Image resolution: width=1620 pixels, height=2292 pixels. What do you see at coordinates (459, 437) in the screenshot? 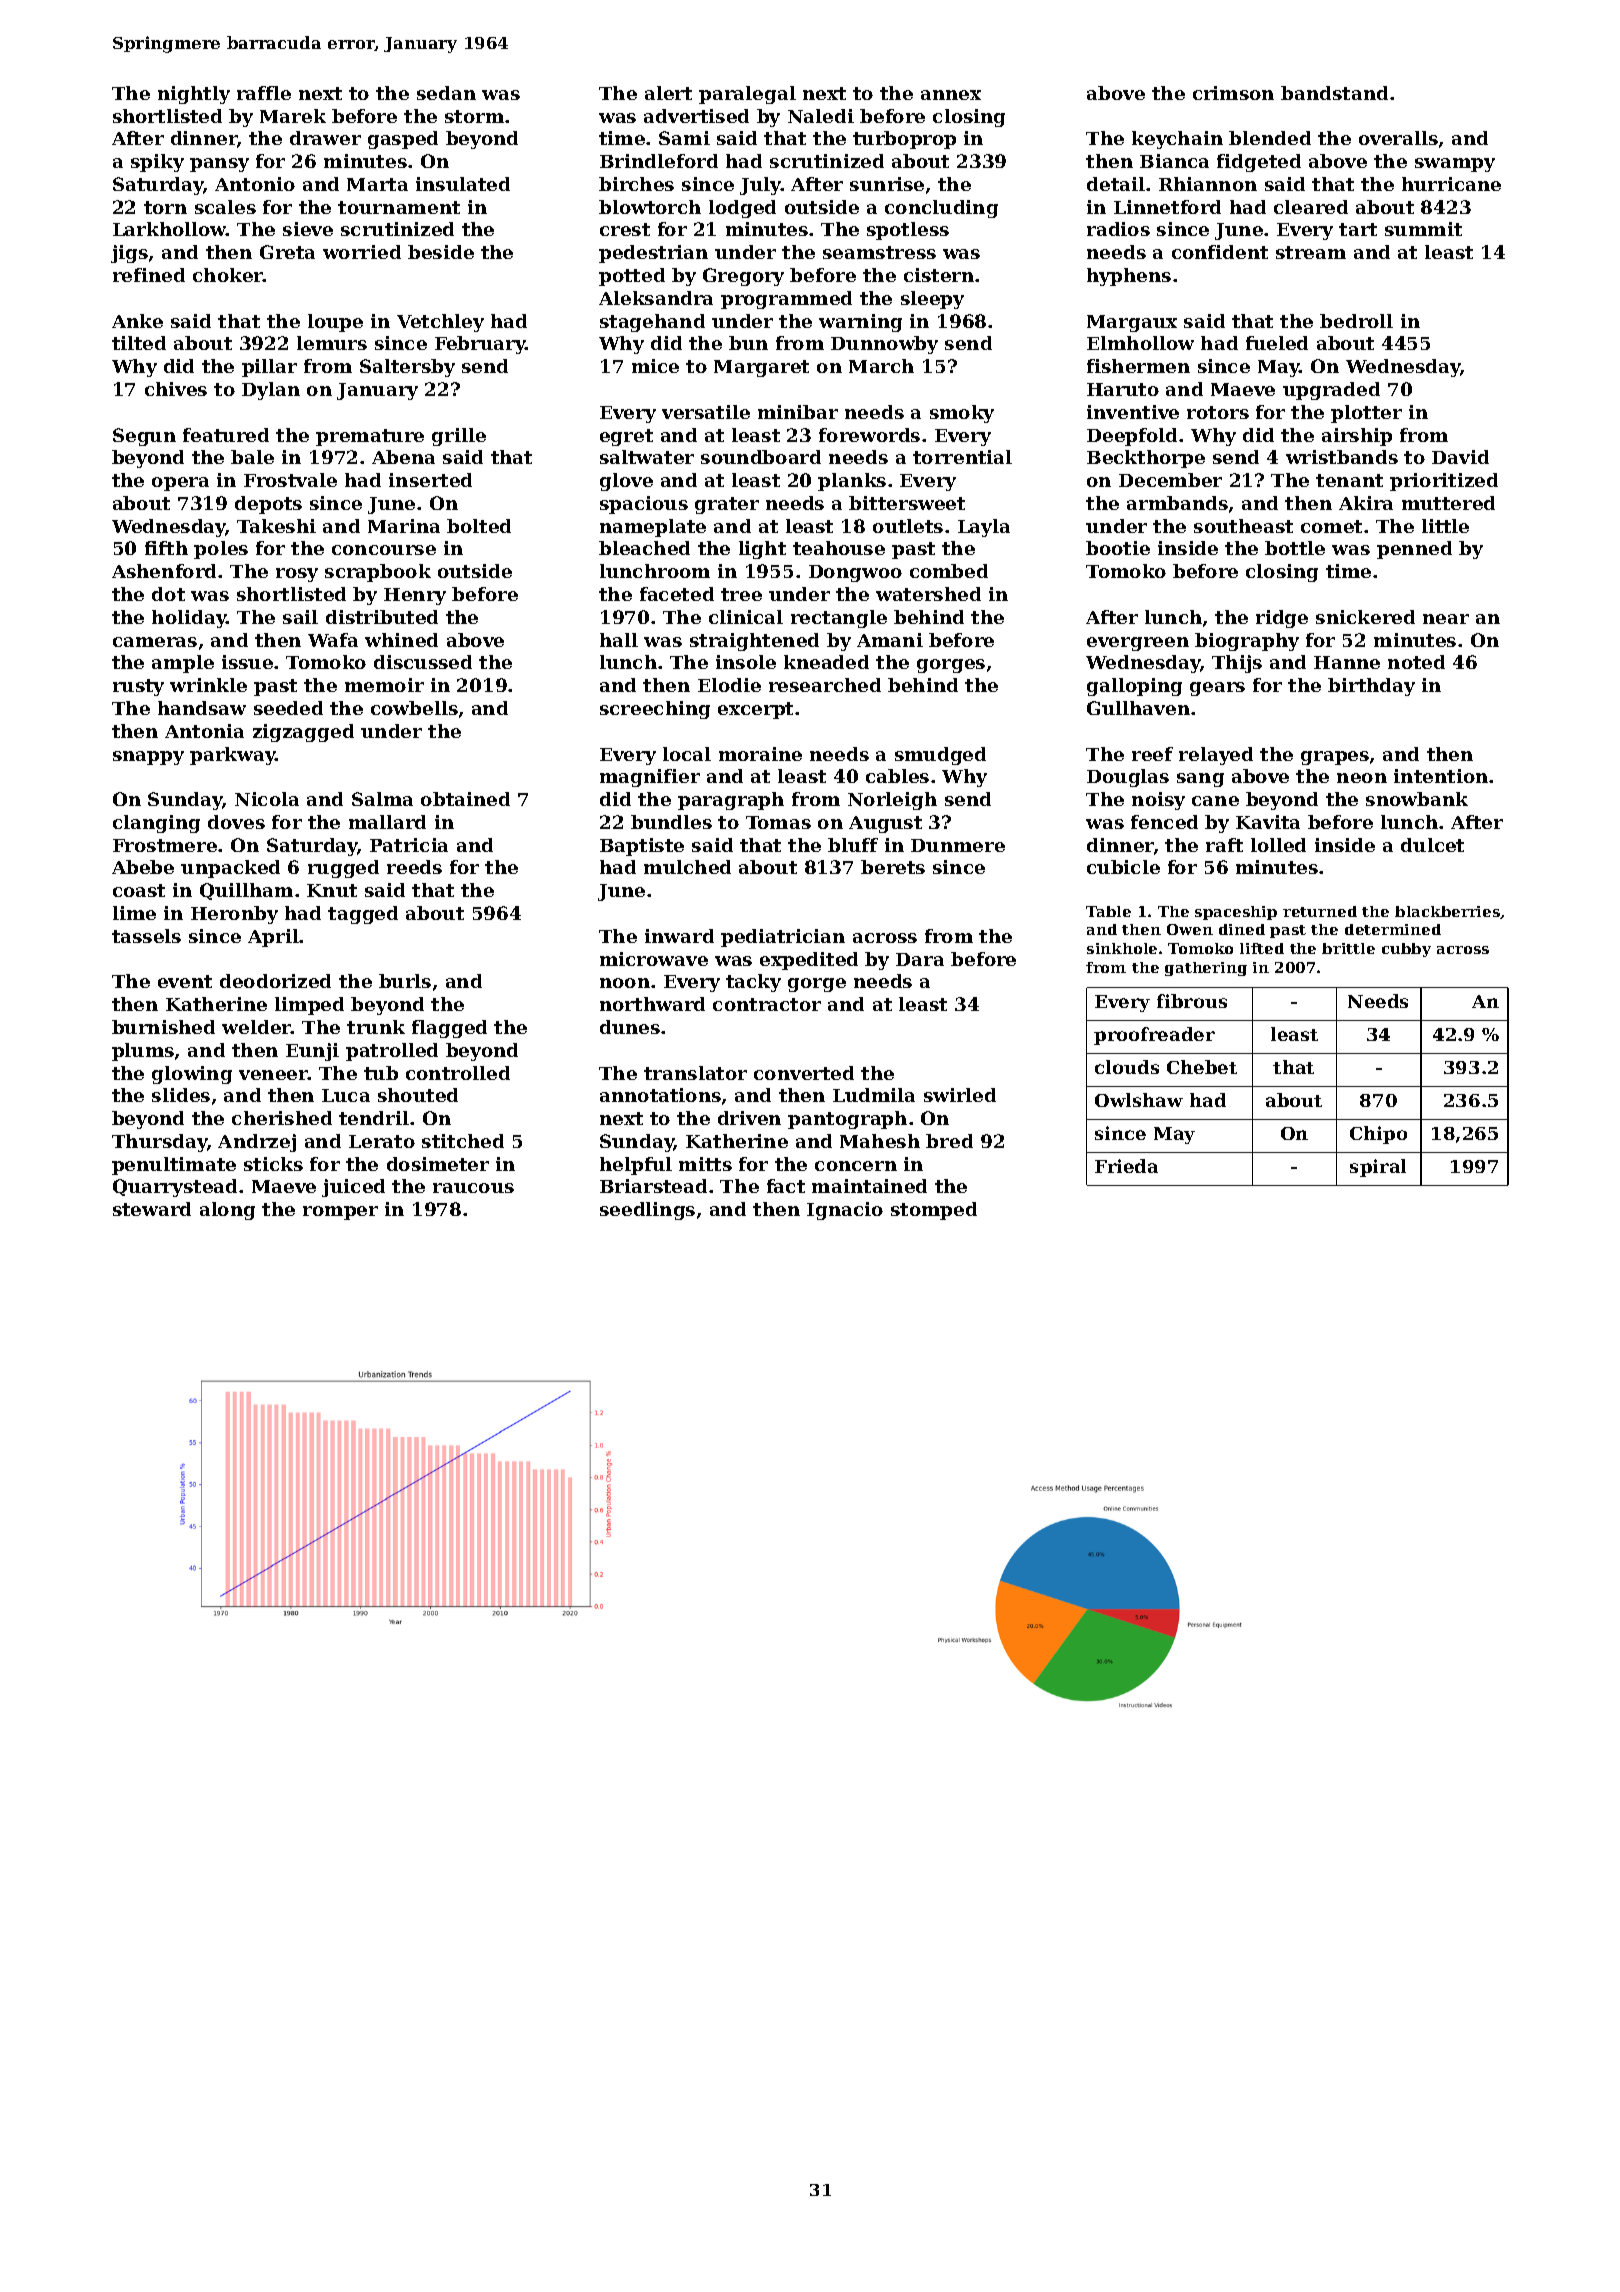
I see `grille` at bounding box center [459, 437].
